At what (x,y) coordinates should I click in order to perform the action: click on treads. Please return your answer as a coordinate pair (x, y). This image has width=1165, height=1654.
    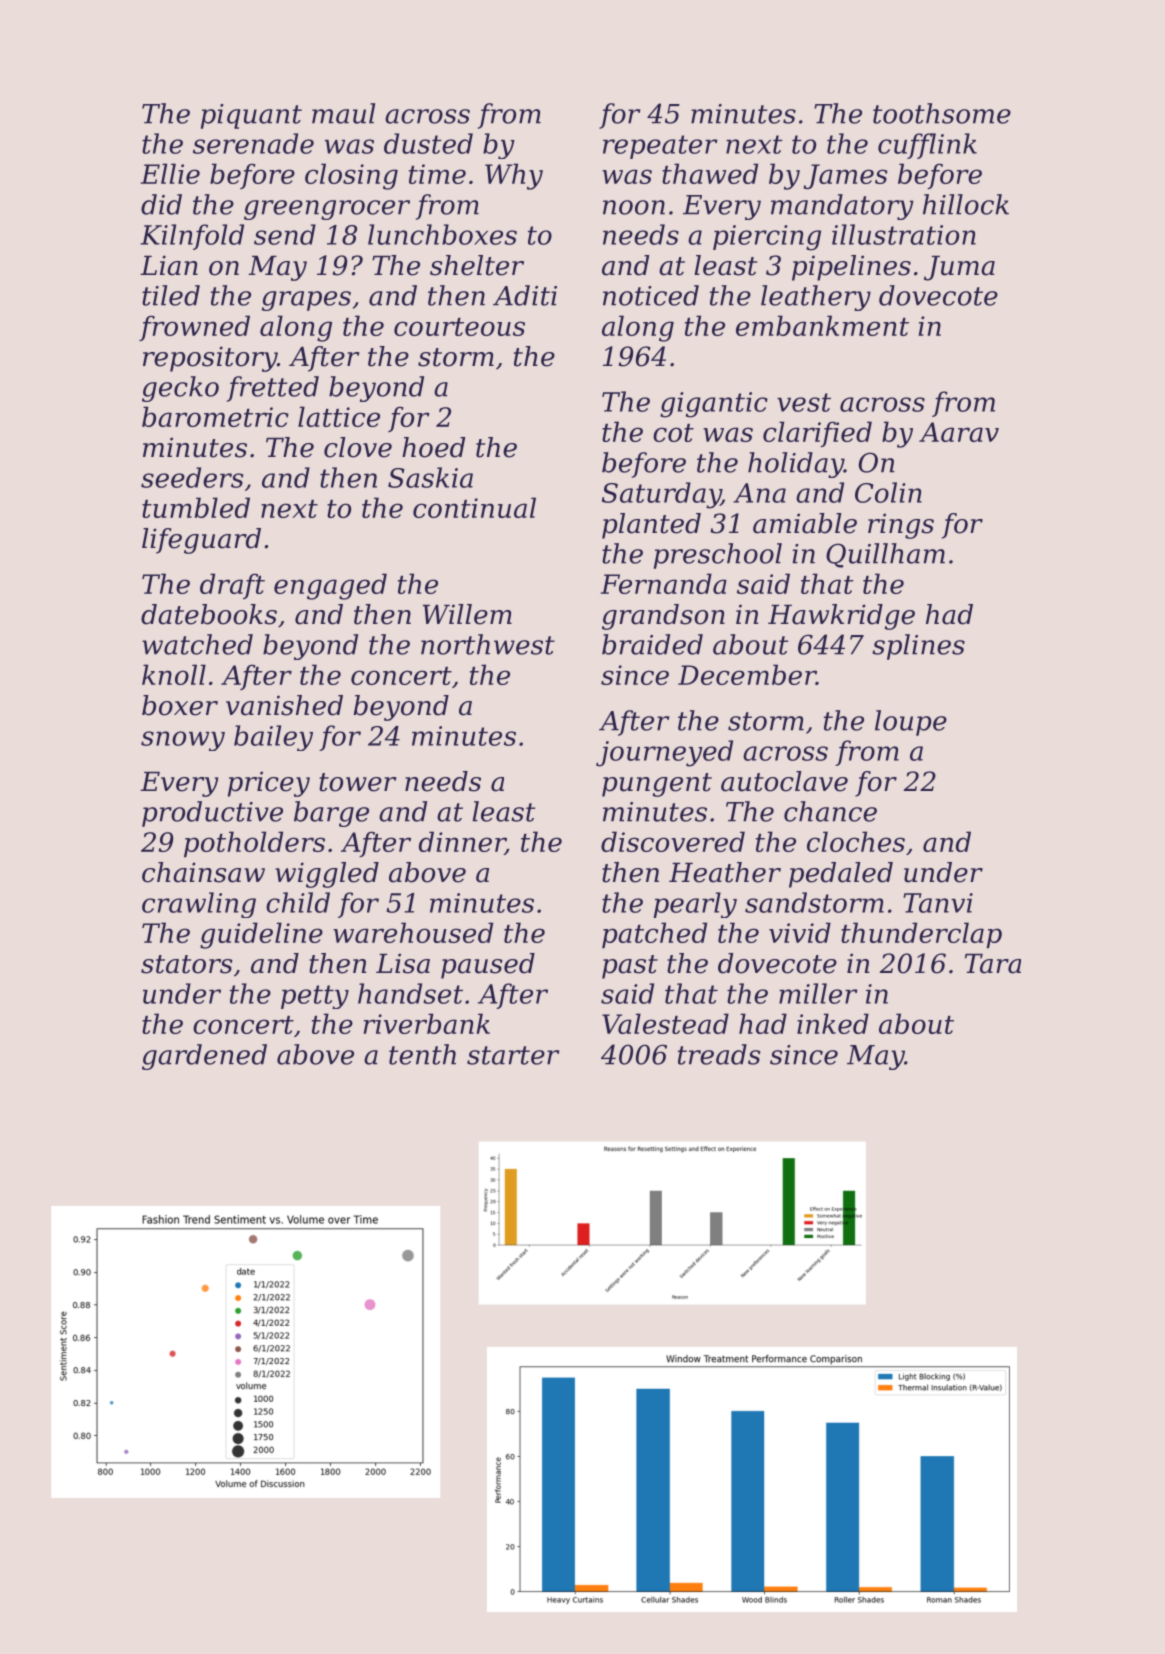
    Looking at the image, I should click on (719, 1054).
